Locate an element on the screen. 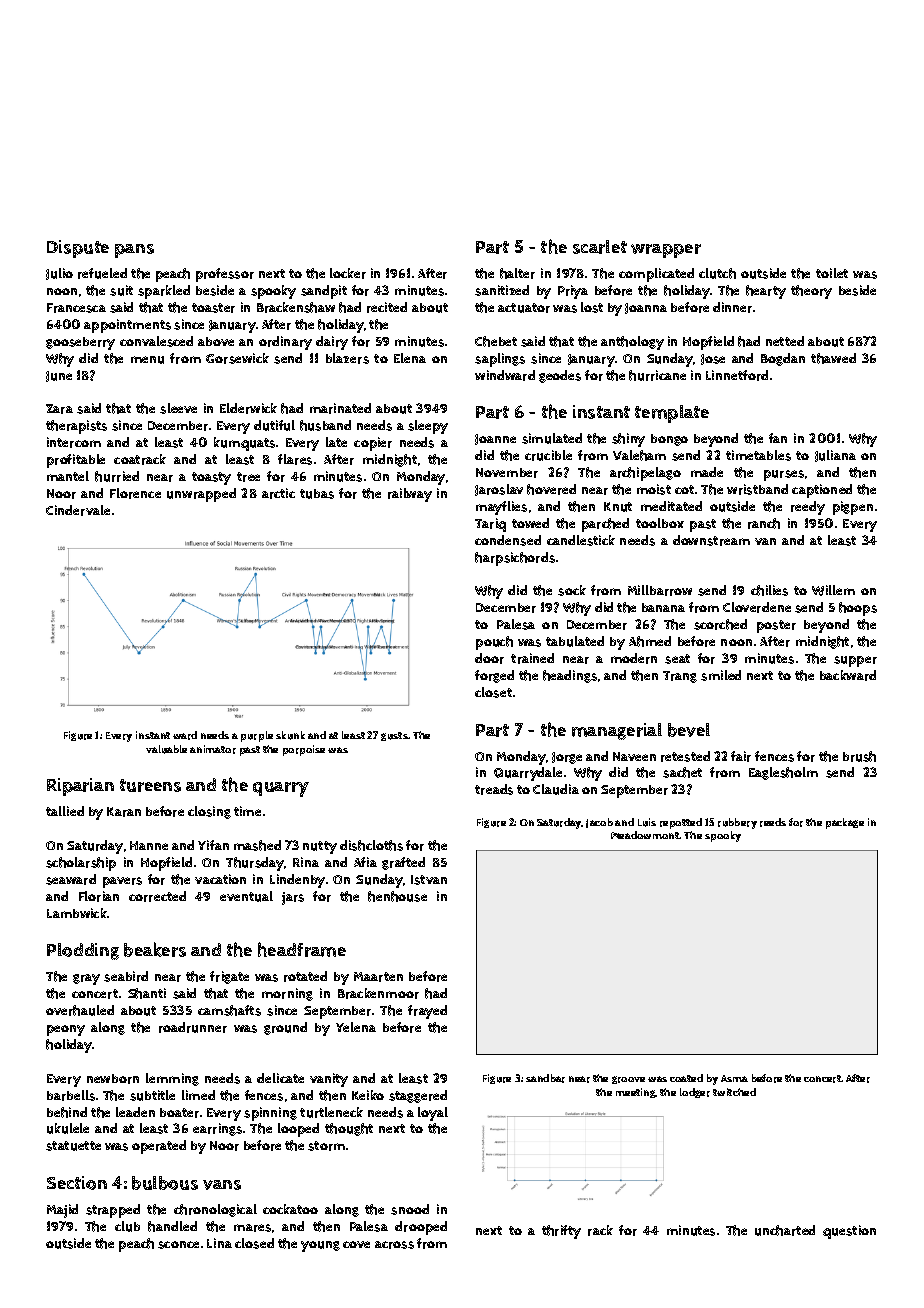 This screenshot has height=1308, width=924. coated is located at coordinates (686, 1078).
